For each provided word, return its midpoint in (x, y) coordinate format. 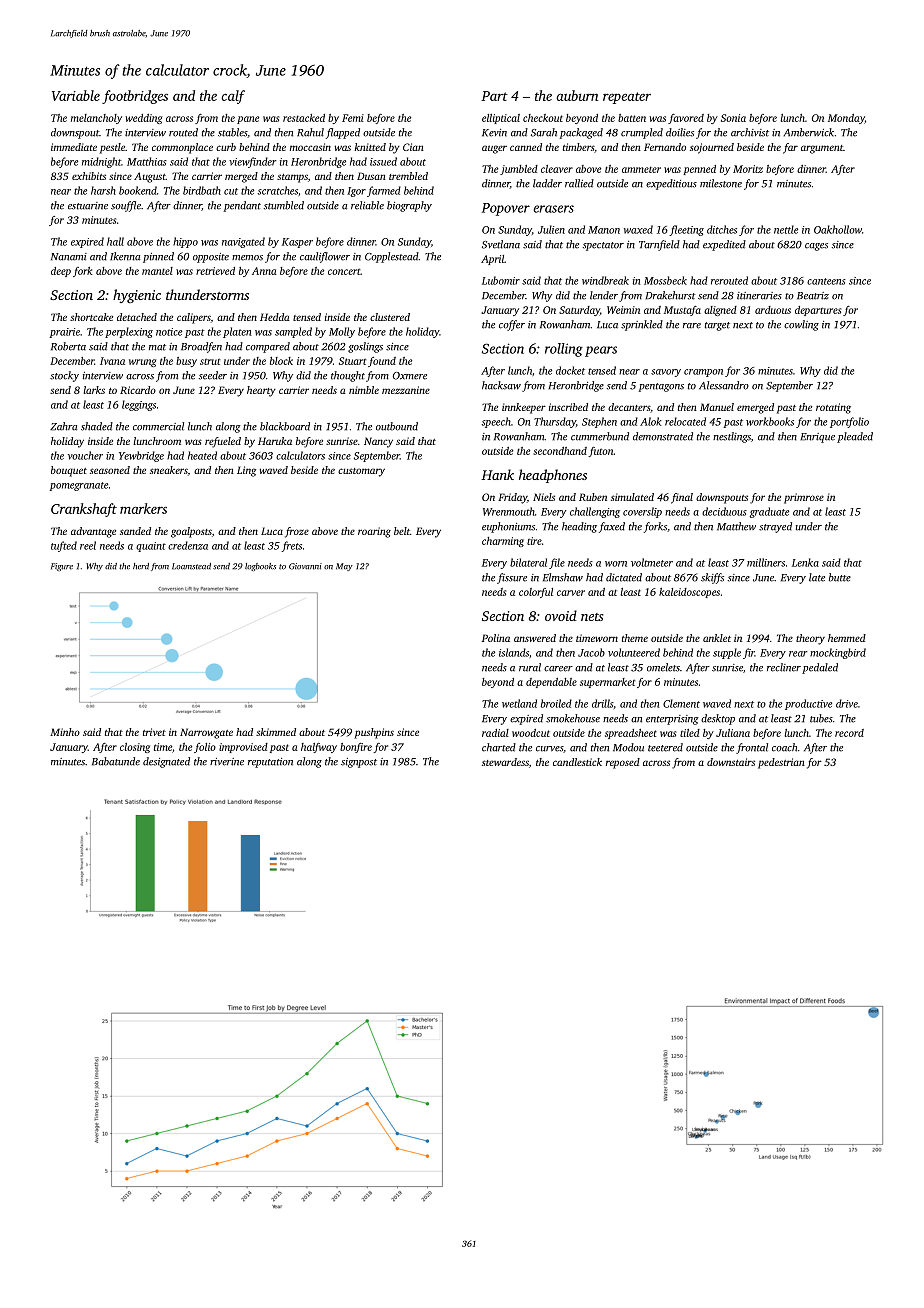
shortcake (91, 317)
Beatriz (813, 296)
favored (686, 119)
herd (141, 566)
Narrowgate (206, 733)
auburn (577, 95)
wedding (144, 119)
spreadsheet (631, 734)
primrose (804, 498)
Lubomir (501, 280)
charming (503, 542)
